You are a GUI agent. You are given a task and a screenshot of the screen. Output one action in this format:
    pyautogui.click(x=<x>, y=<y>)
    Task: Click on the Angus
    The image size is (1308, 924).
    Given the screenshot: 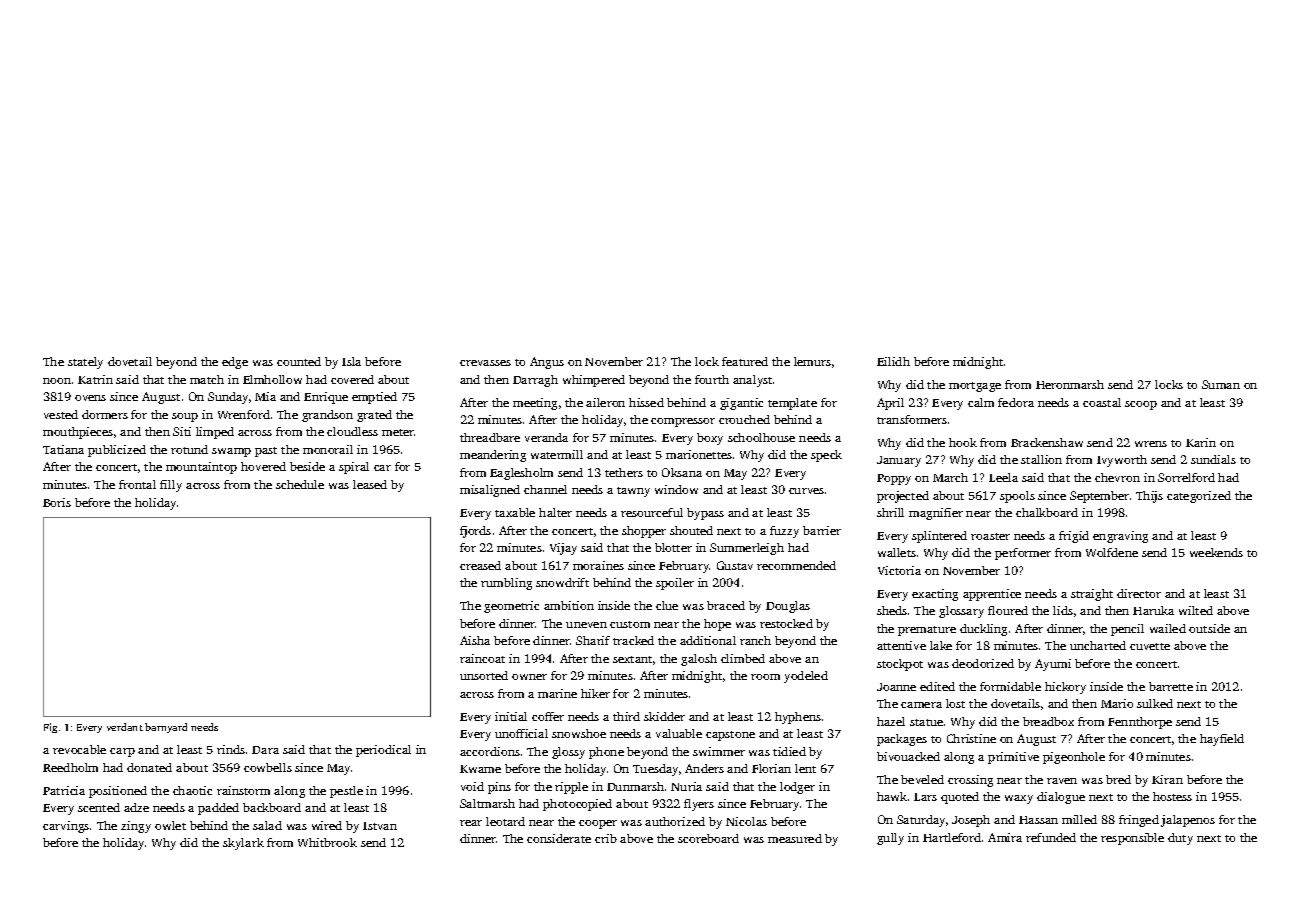 What is the action you would take?
    pyautogui.click(x=547, y=363)
